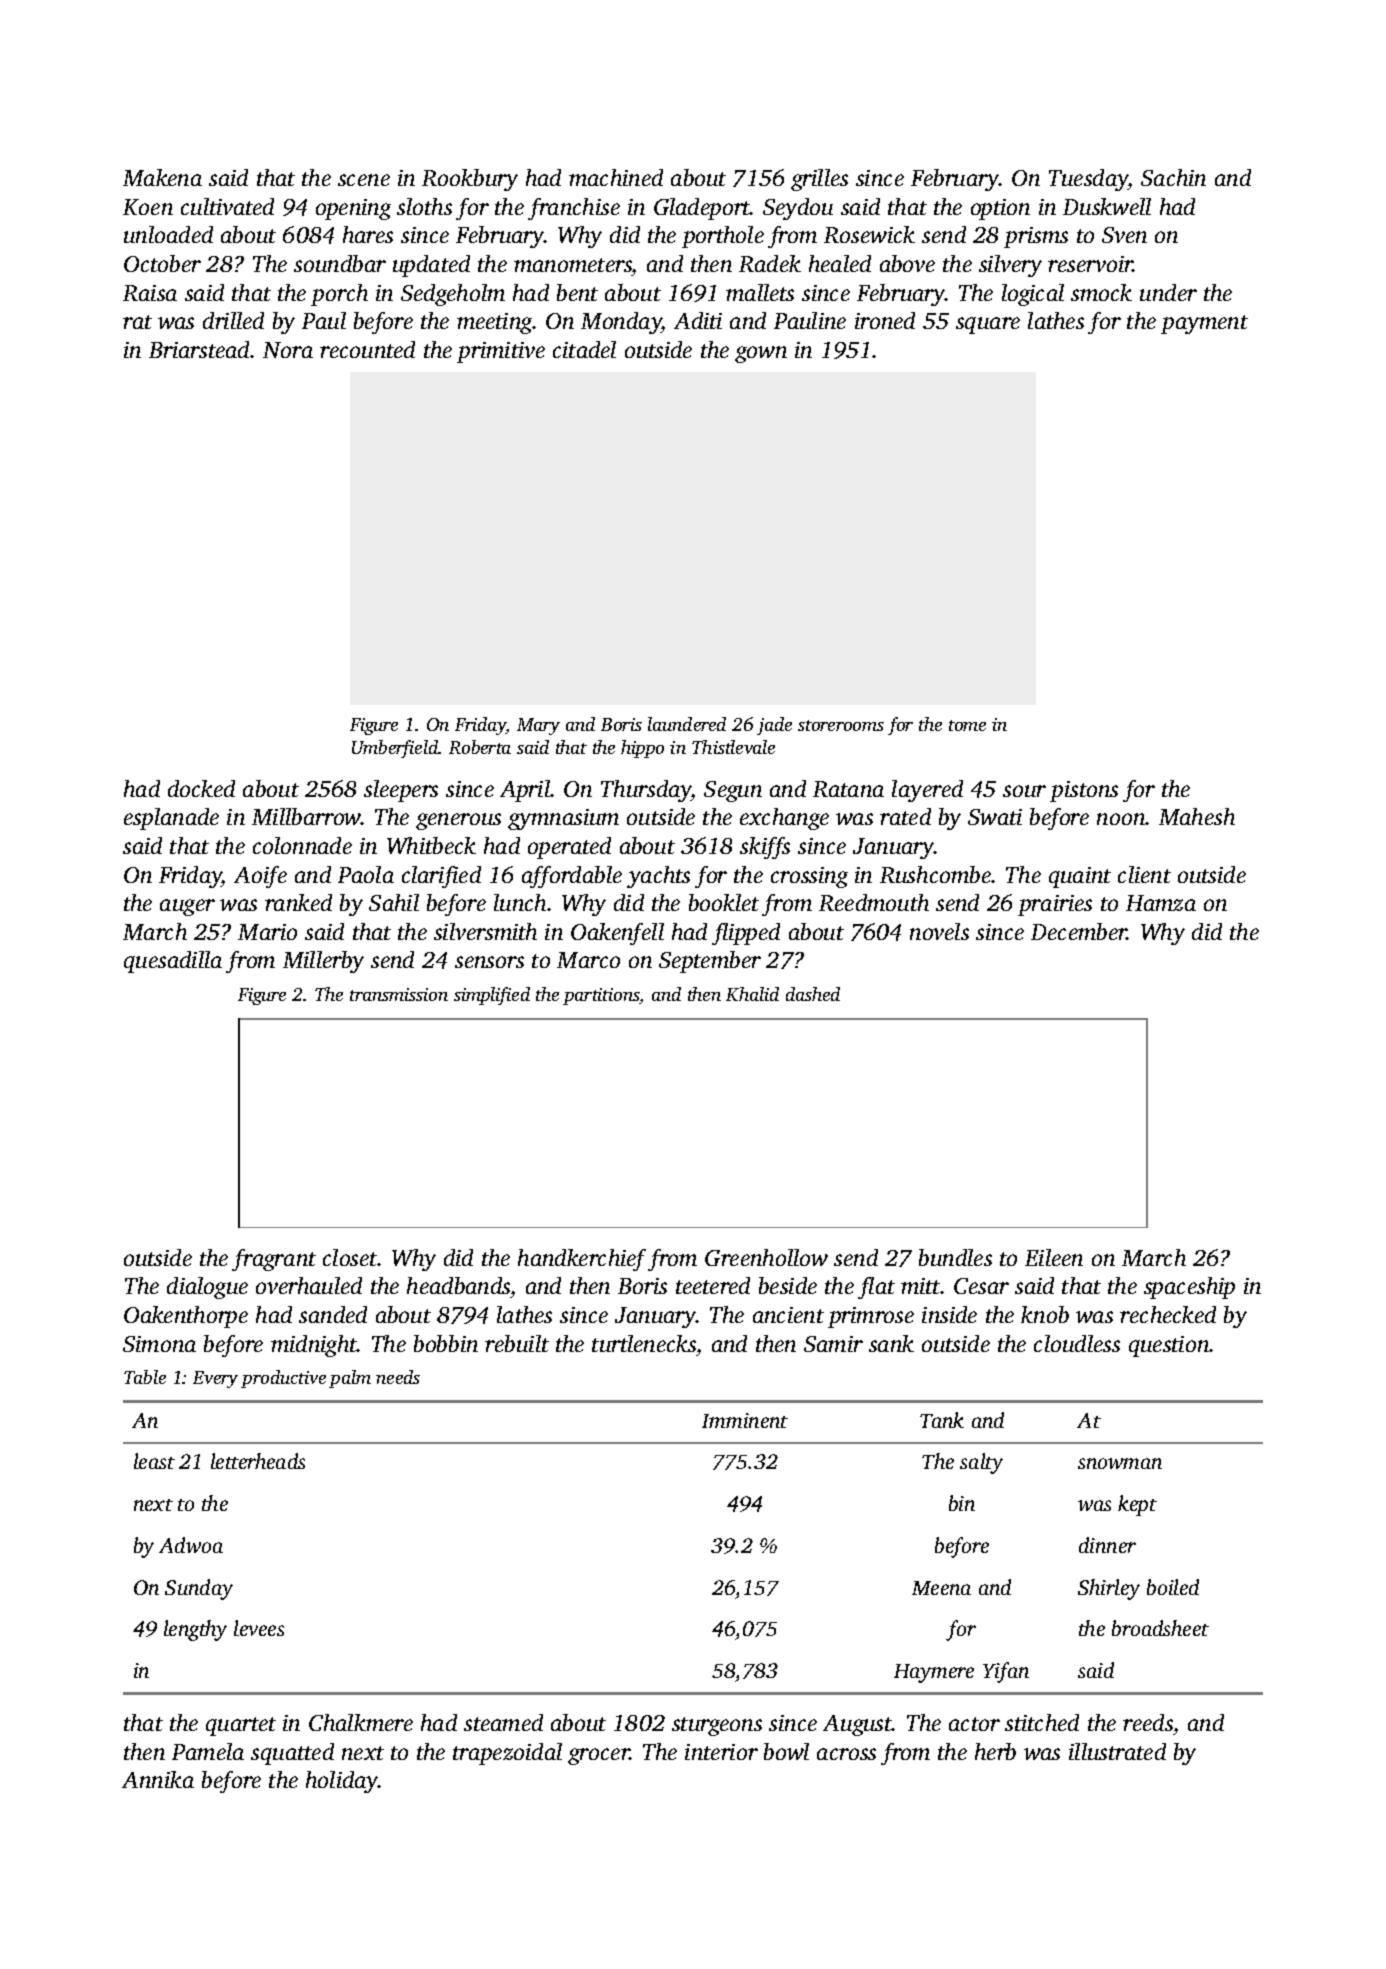 The height and width of the screenshot is (1969, 1386). Describe the element at coordinates (162, 177) in the screenshot. I see `Makena` at that location.
